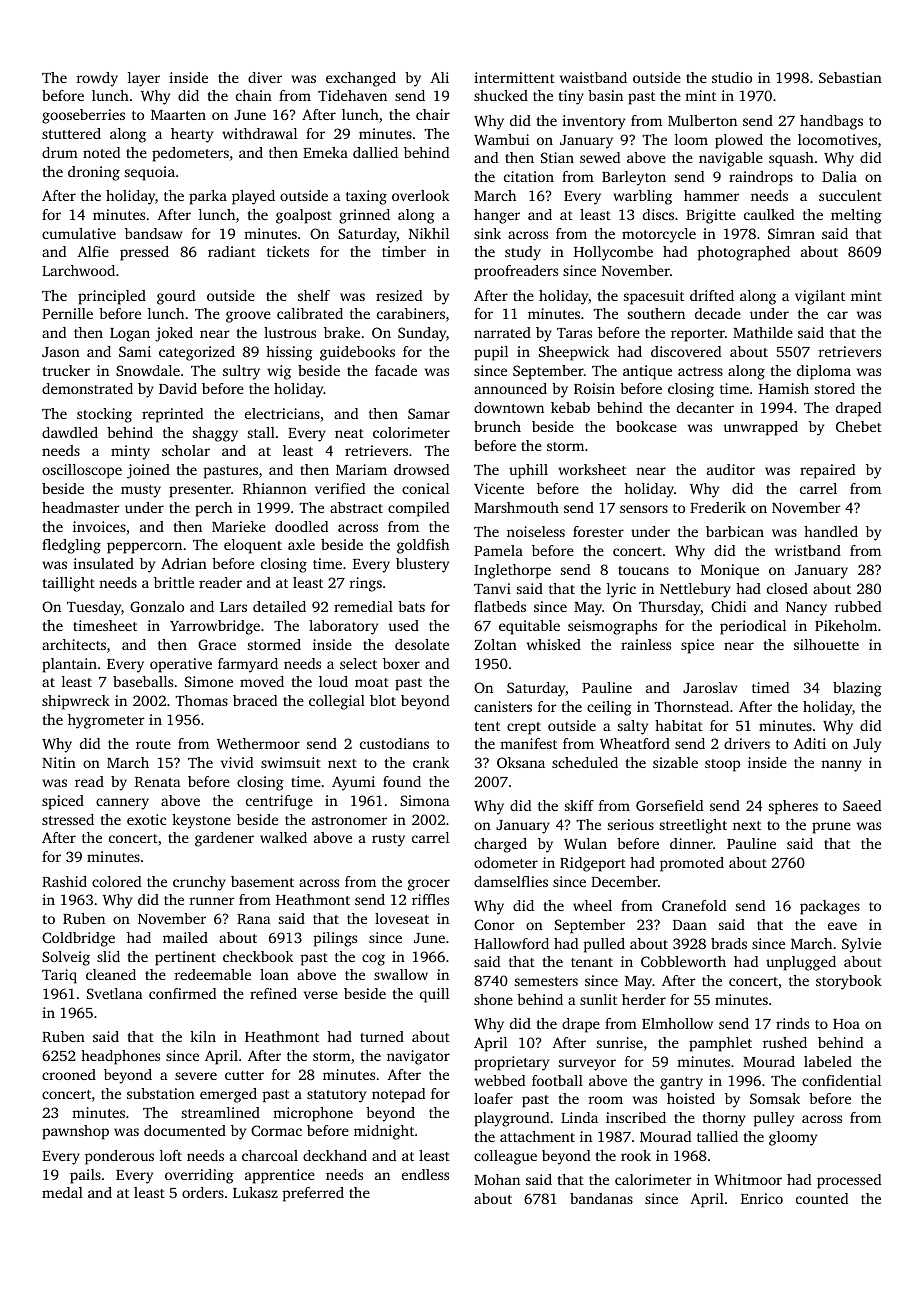 The width and height of the document is (924, 1308). What do you see at coordinates (824, 372) in the document?
I see `diploma` at bounding box center [824, 372].
